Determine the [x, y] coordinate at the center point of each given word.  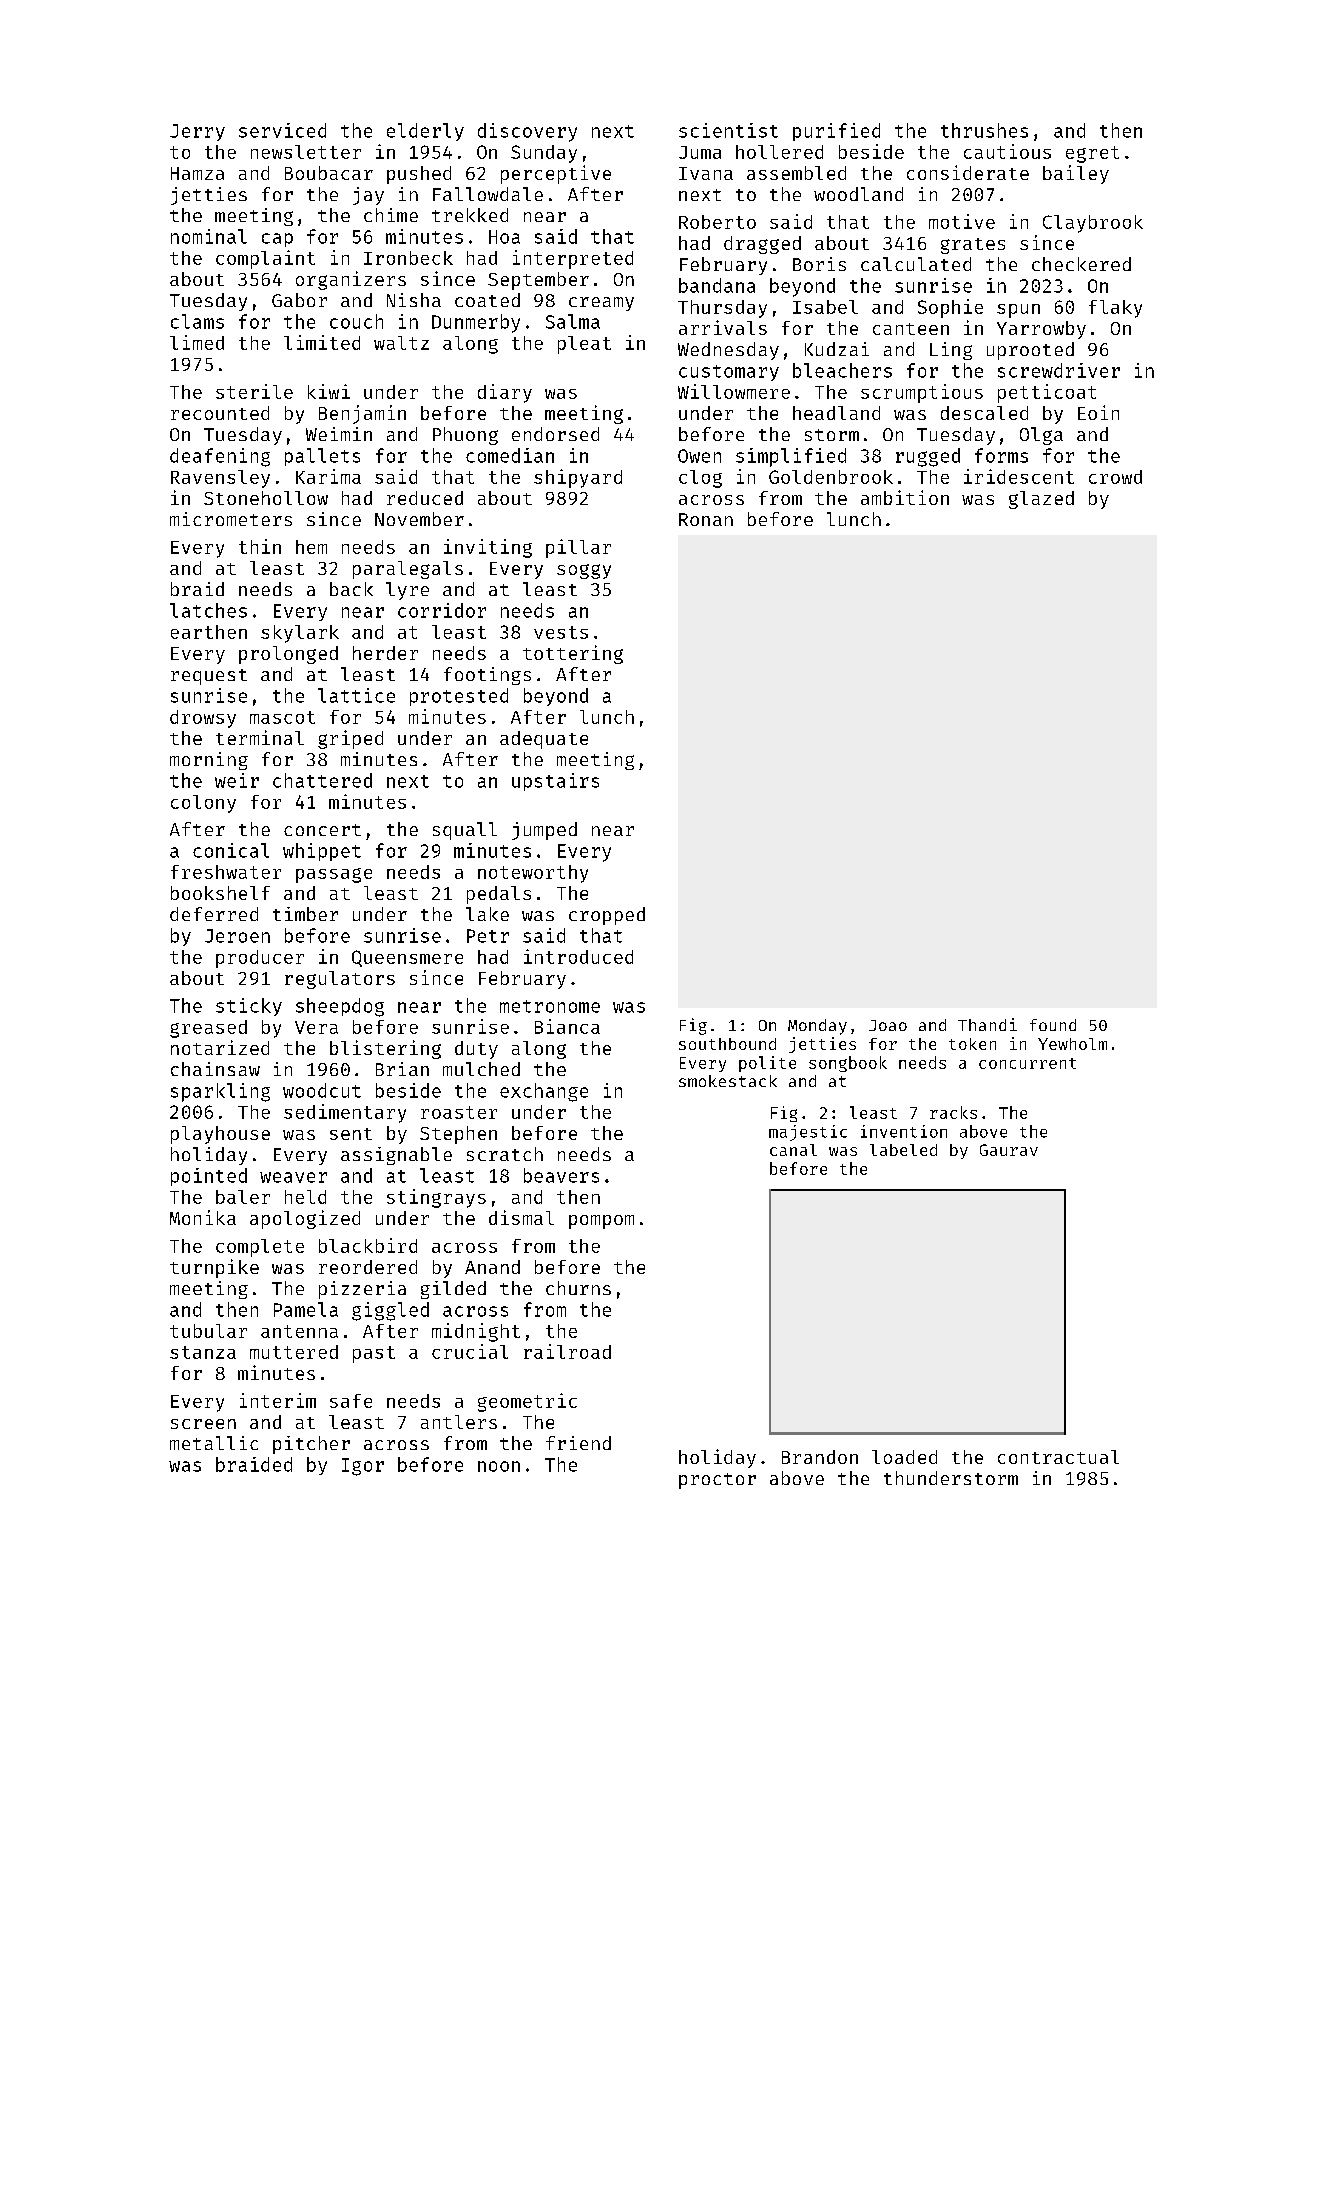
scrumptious [922, 393]
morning [209, 761]
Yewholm [1072, 1044]
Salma [573, 321]
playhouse [220, 1135]
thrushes [984, 130]
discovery [527, 132]
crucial [470, 1351]
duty [476, 1050]
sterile [254, 391]
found [1053, 1025]
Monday [817, 1027]
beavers [561, 1175]
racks [953, 1112]
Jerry [197, 132]
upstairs [555, 782]
